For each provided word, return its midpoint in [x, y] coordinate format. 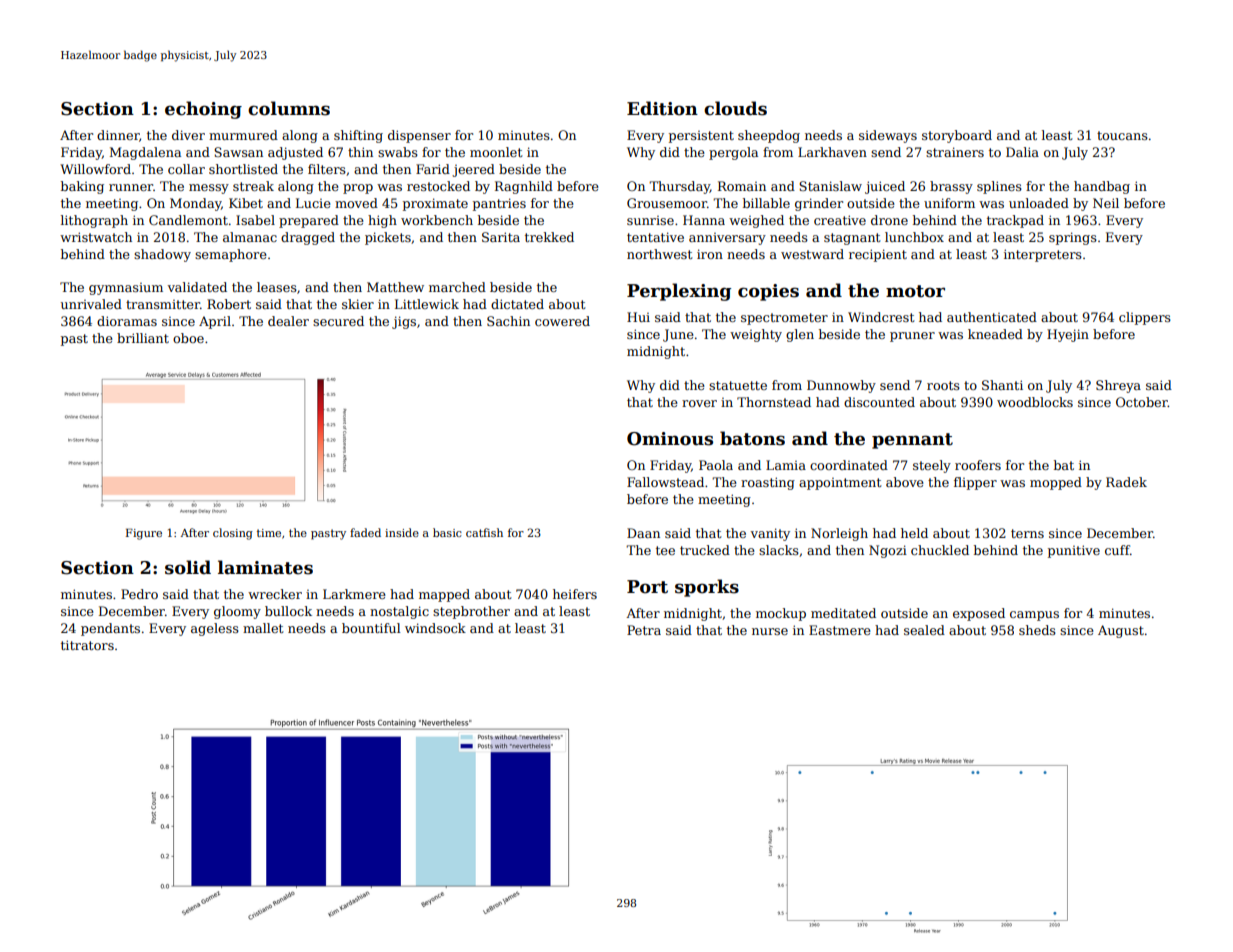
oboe [188, 338]
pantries [499, 204]
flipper [975, 483]
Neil [1106, 203]
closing [233, 534]
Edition [662, 108]
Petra [644, 630]
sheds [1037, 630]
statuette [738, 385]
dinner [118, 135]
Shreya [1118, 386]
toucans [1122, 135]
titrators [87, 645]
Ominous [670, 439]
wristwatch [96, 237]
